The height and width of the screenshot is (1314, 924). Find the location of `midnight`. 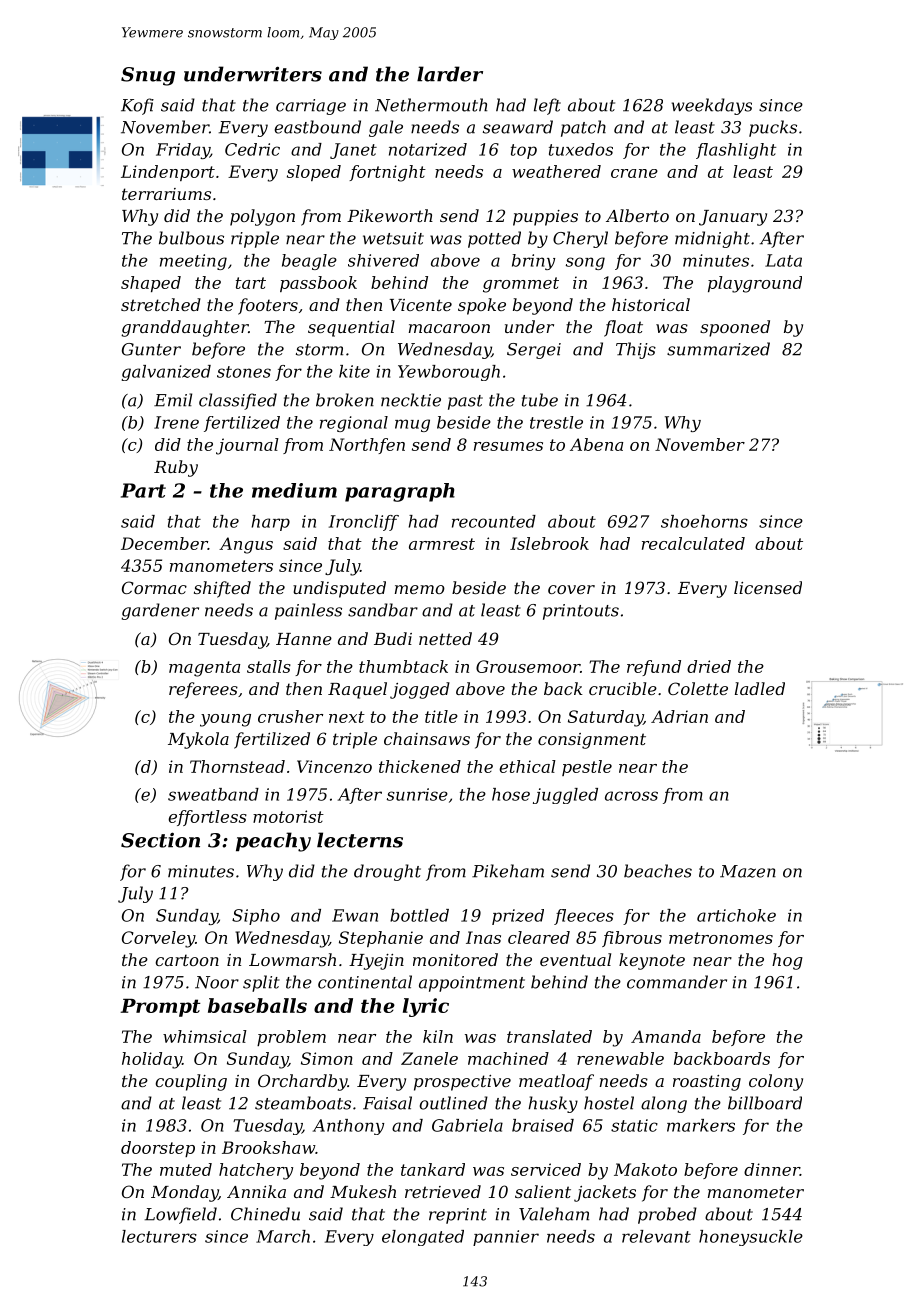

midnight is located at coordinates (712, 239).
